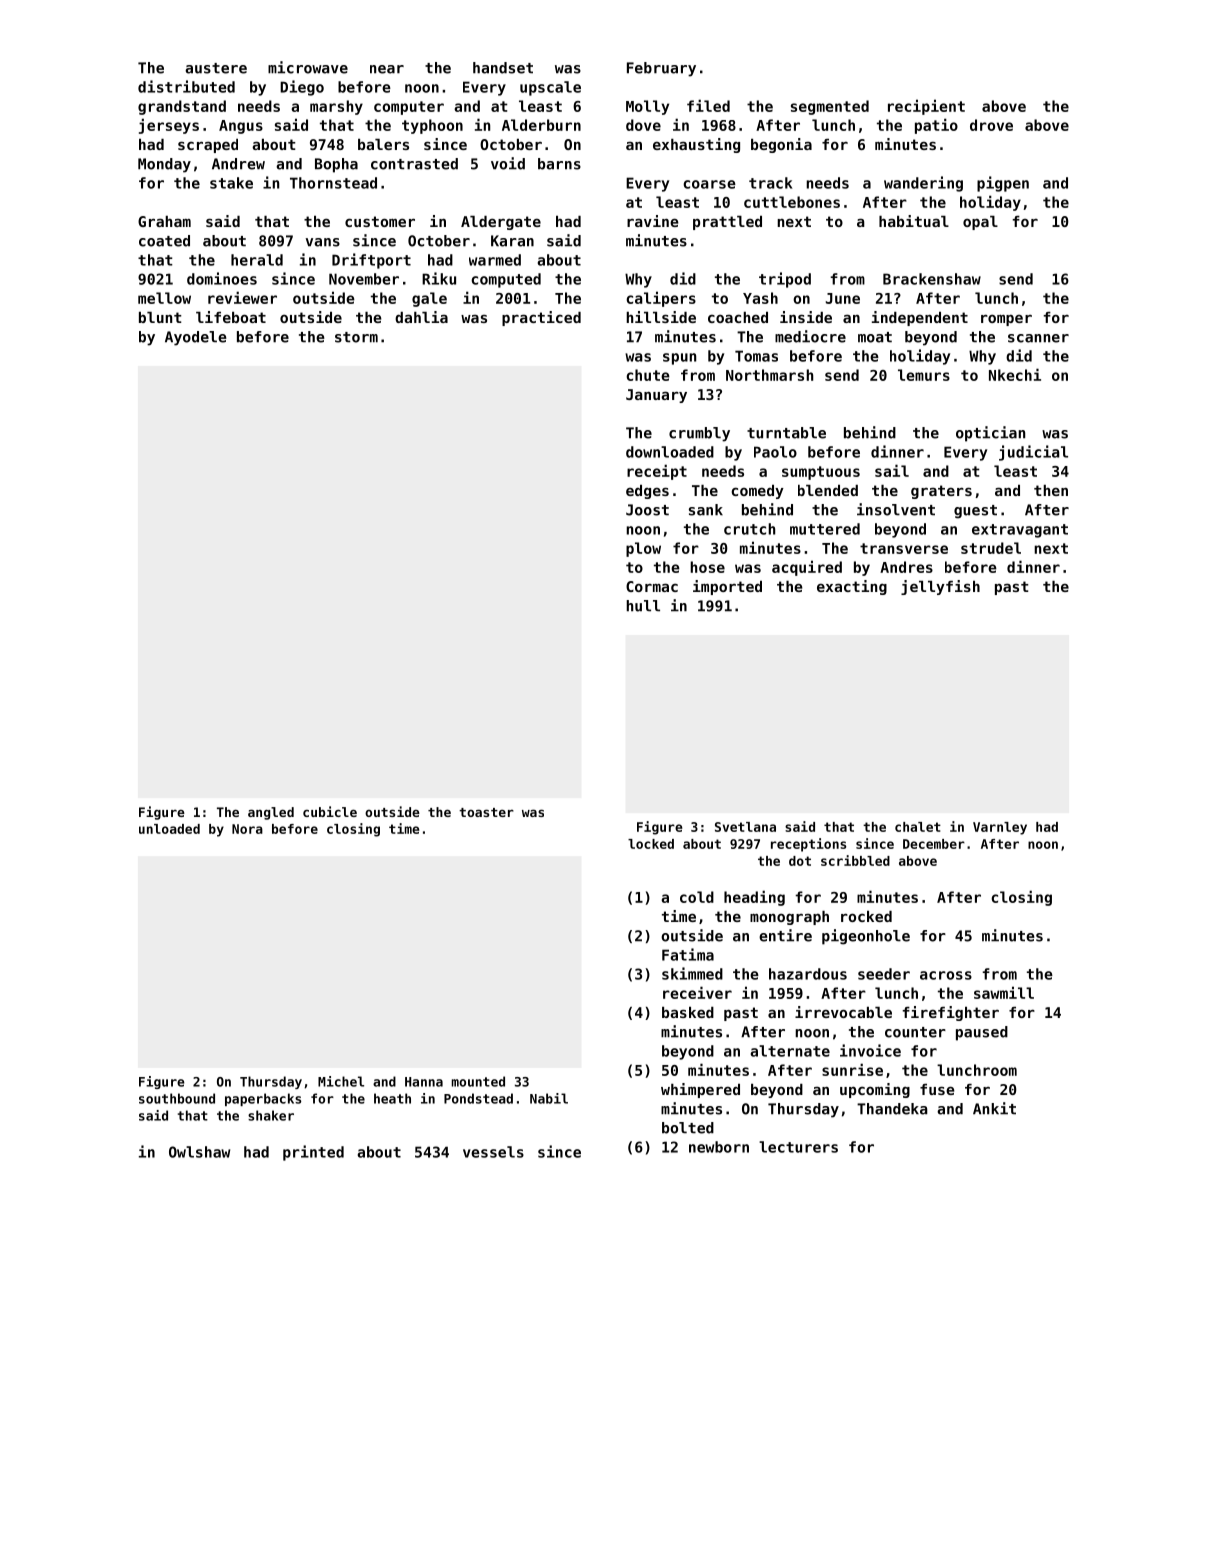 Image resolution: width=1207 pixels, height=1561 pixels. What do you see at coordinates (169, 829) in the screenshot?
I see `unloaded` at bounding box center [169, 829].
